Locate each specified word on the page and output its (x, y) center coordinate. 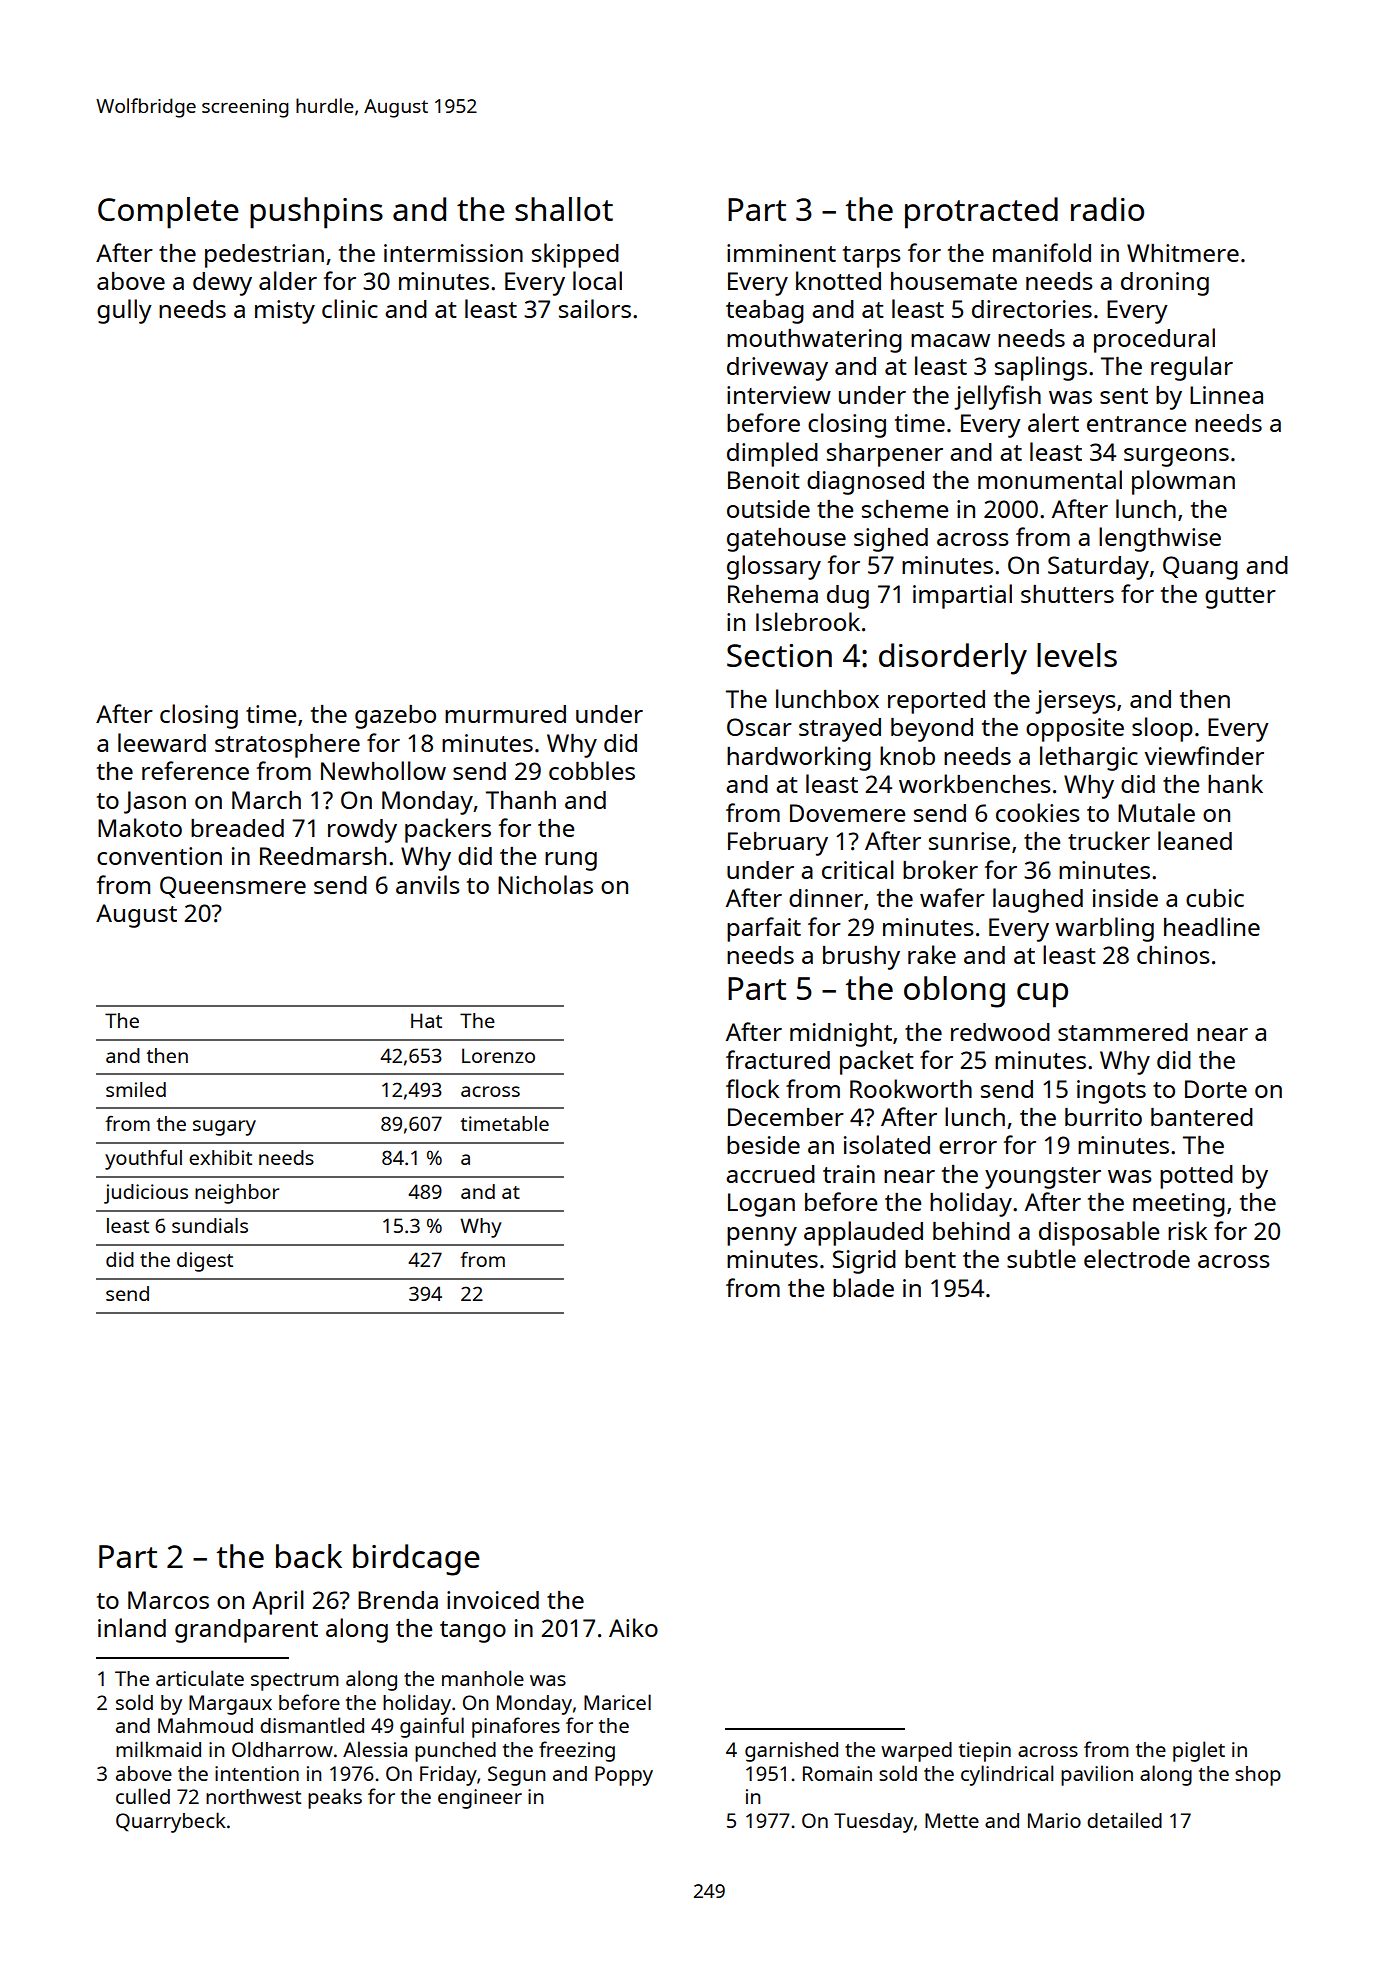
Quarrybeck (171, 1822)
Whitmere (1183, 253)
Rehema (773, 594)
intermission (453, 253)
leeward (162, 742)
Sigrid (864, 1262)
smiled (136, 1089)
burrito (1103, 1117)
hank (1235, 783)
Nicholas (545, 884)
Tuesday (873, 1823)
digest (205, 1262)
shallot (564, 209)
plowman (1183, 482)
